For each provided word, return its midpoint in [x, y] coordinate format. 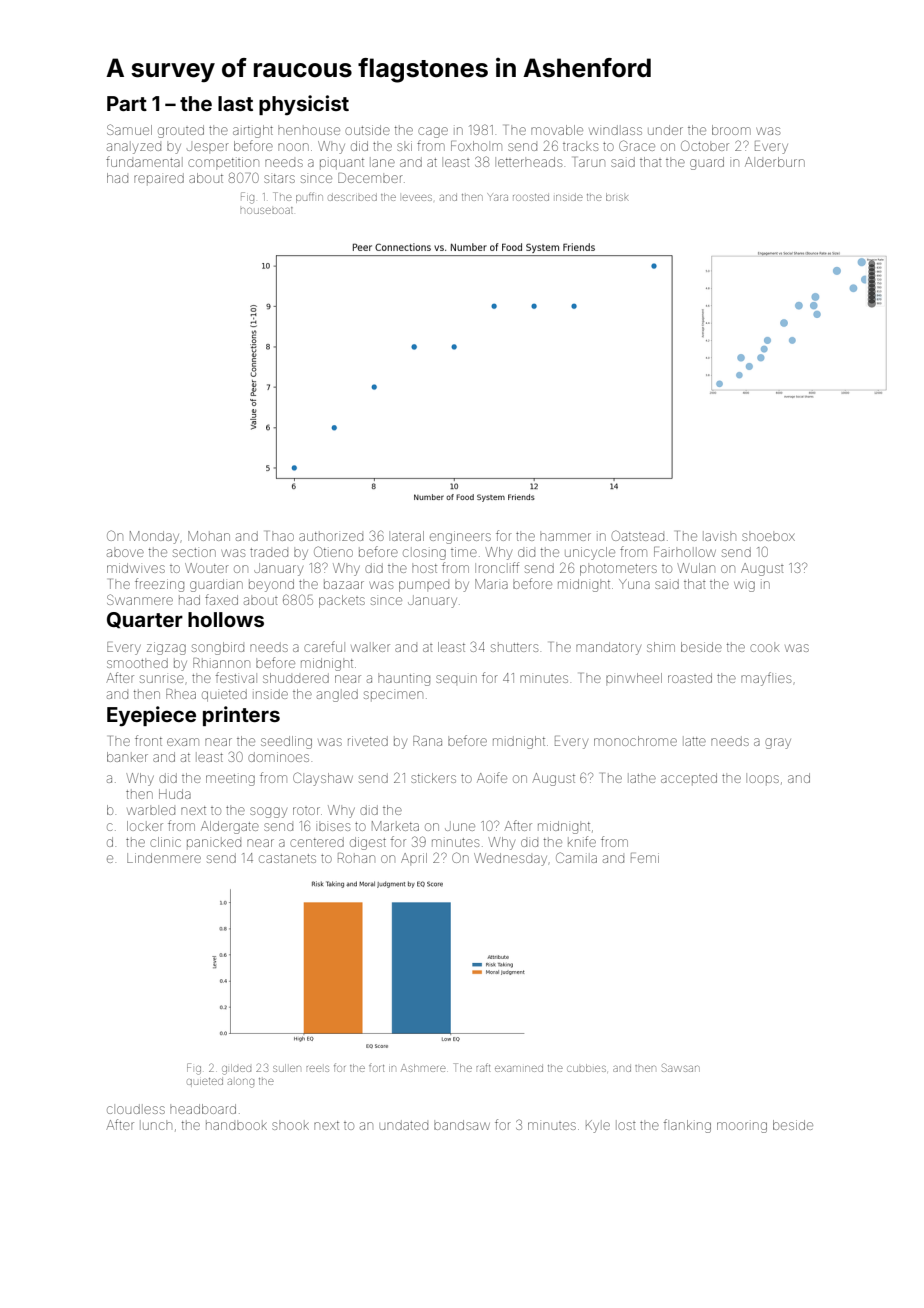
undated [404, 1125]
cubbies [586, 1068]
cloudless [136, 1109]
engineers [460, 537]
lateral [408, 536]
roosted [531, 197]
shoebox [768, 537]
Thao [280, 536]
